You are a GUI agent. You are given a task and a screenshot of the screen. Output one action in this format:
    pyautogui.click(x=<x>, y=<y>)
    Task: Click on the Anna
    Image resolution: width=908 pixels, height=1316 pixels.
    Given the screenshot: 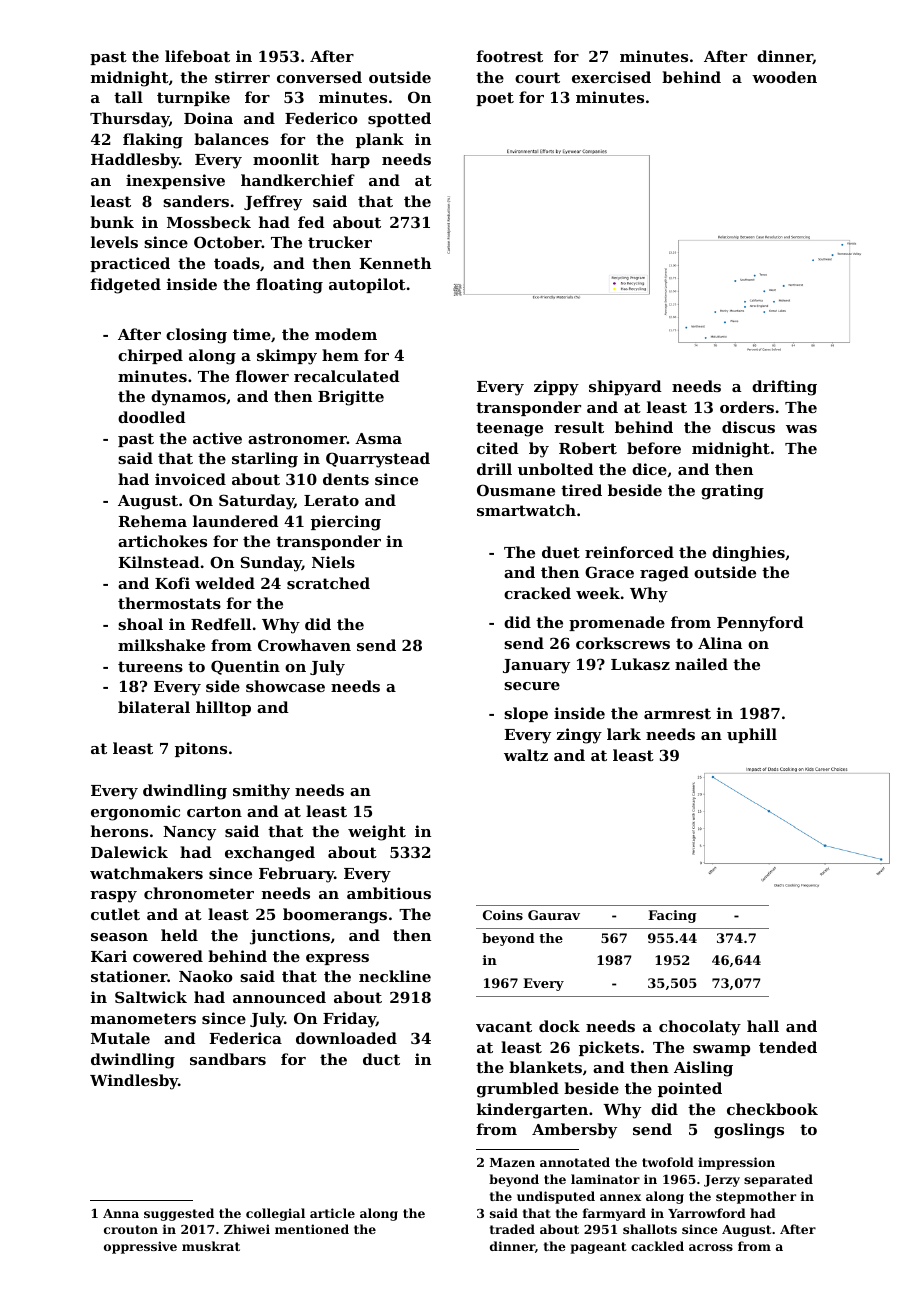 What is the action you would take?
    pyautogui.click(x=121, y=1213)
